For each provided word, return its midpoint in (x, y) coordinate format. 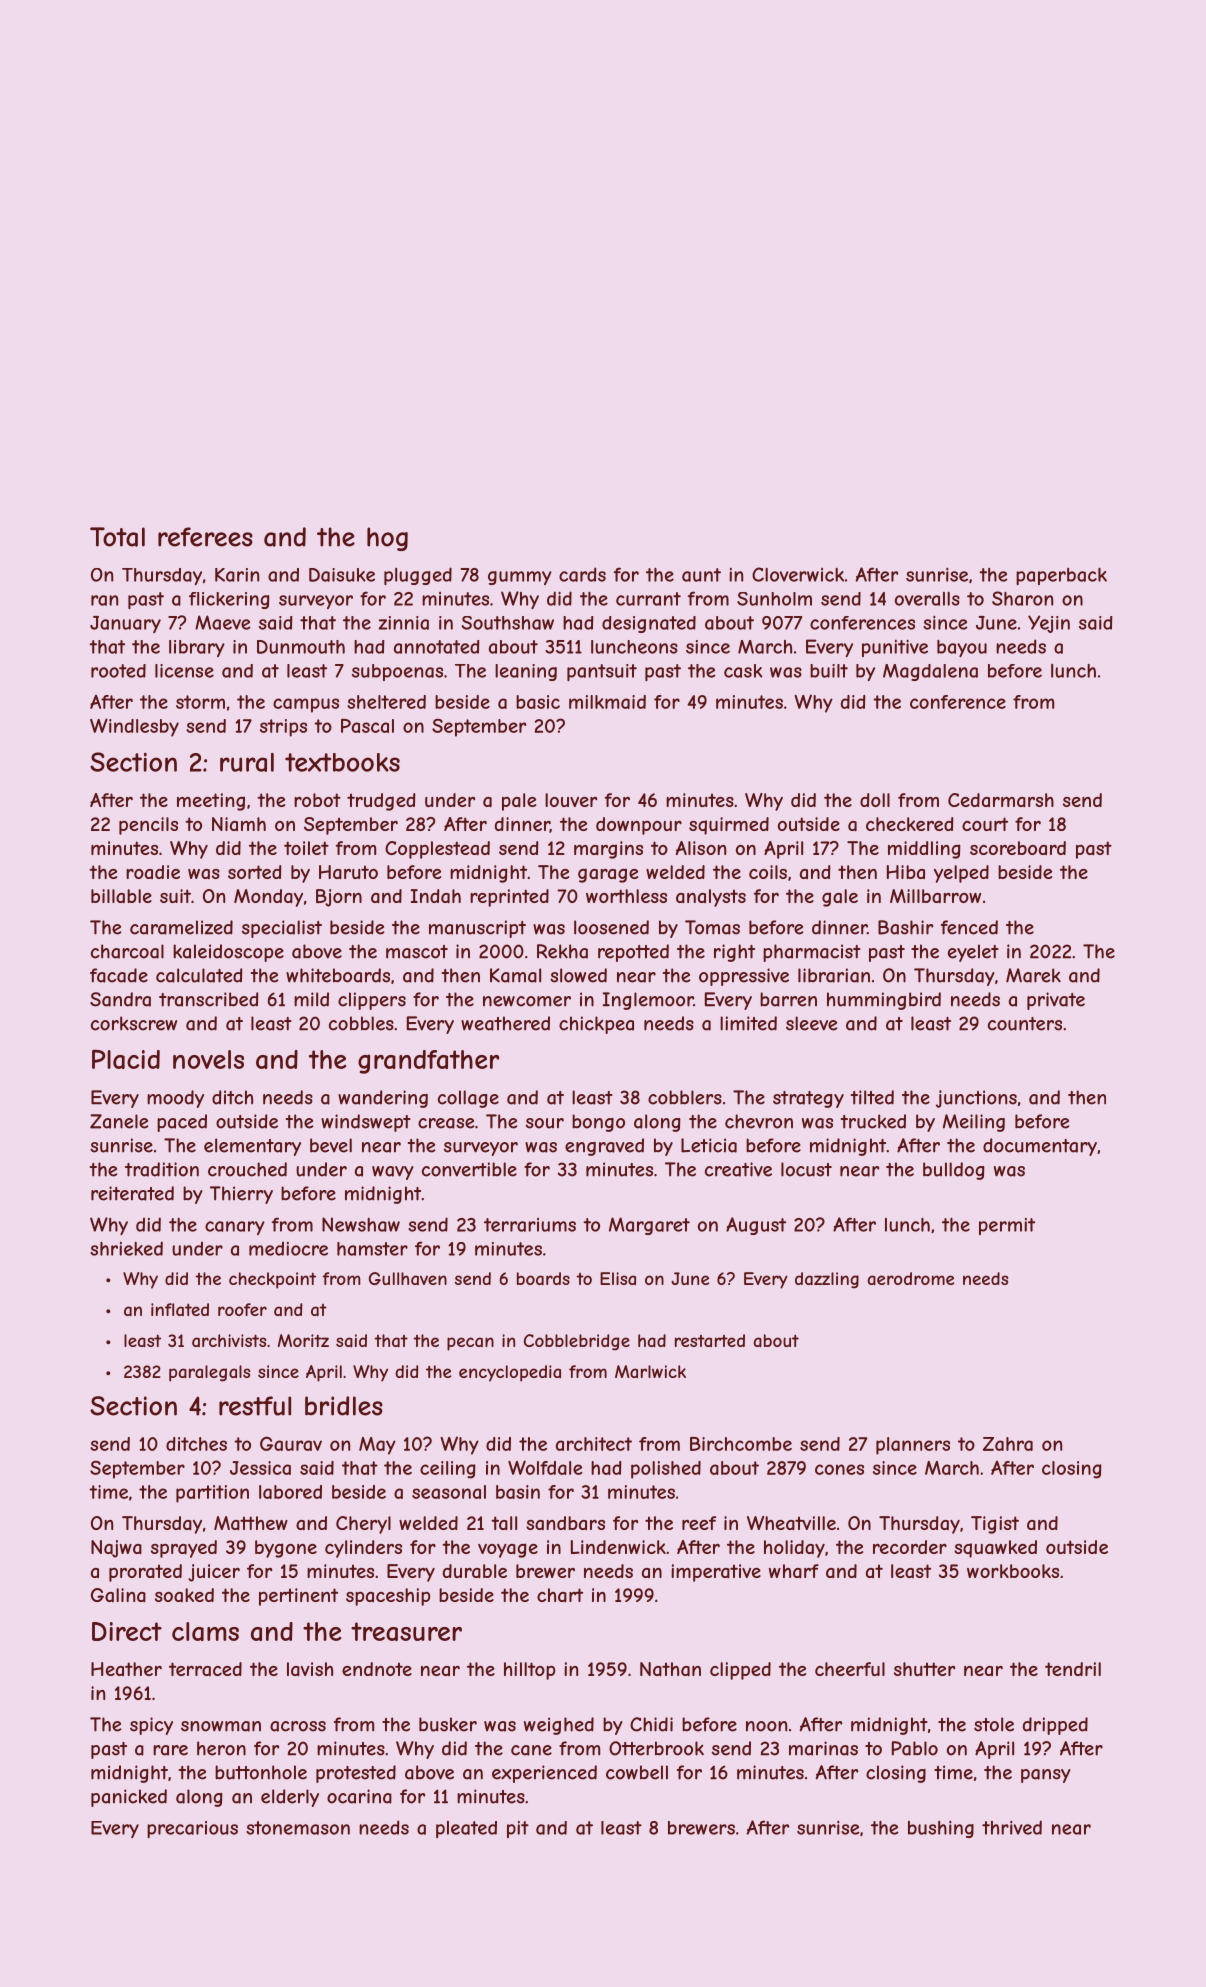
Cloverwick (798, 574)
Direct (127, 1631)
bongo (598, 1123)
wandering (383, 1099)
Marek (1033, 975)
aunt (701, 575)
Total (117, 537)
